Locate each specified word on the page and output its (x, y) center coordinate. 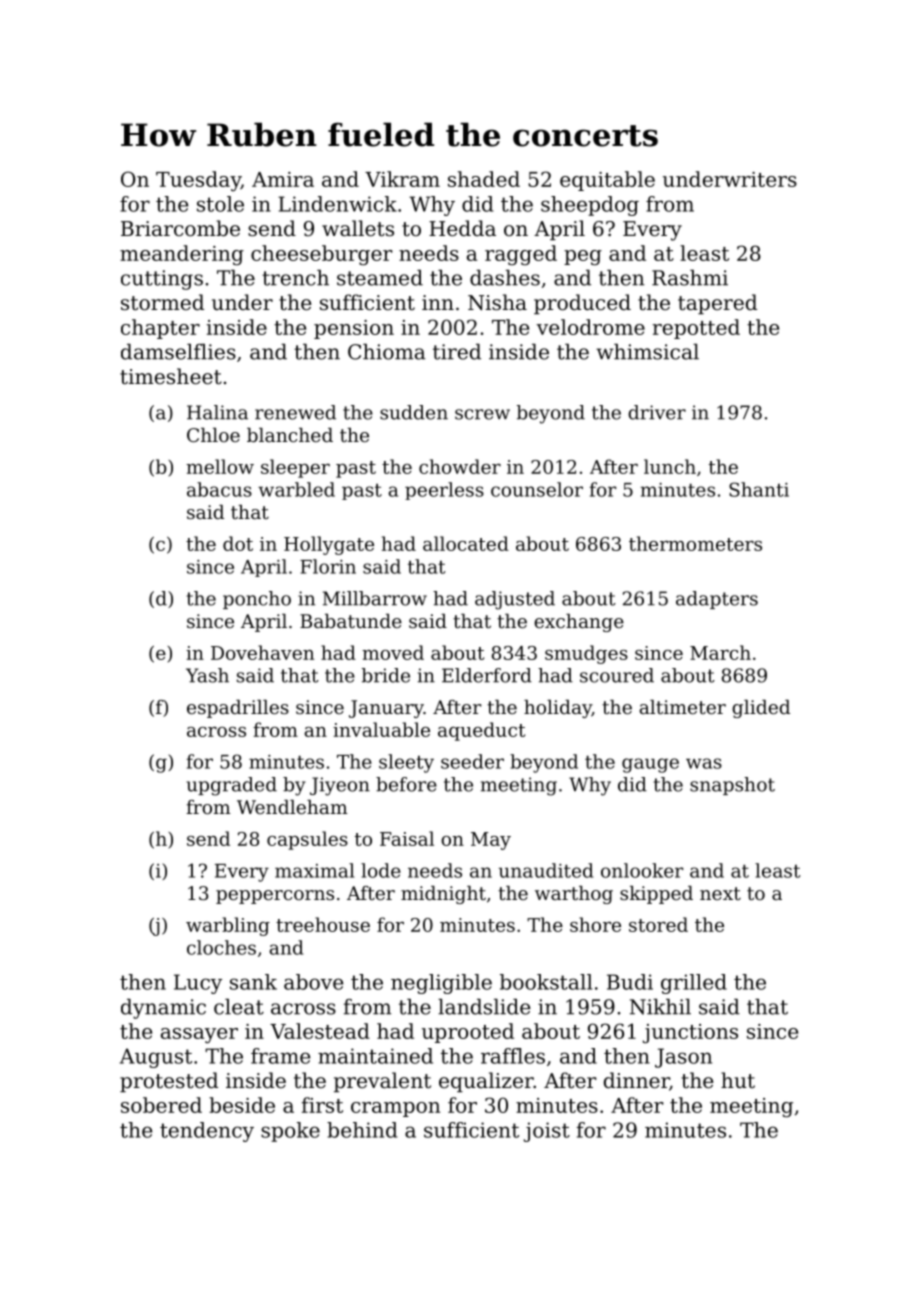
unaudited (546, 870)
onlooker (642, 870)
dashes (505, 278)
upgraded (231, 786)
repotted (696, 329)
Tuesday (198, 181)
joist (547, 1132)
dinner (637, 1081)
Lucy (198, 984)
